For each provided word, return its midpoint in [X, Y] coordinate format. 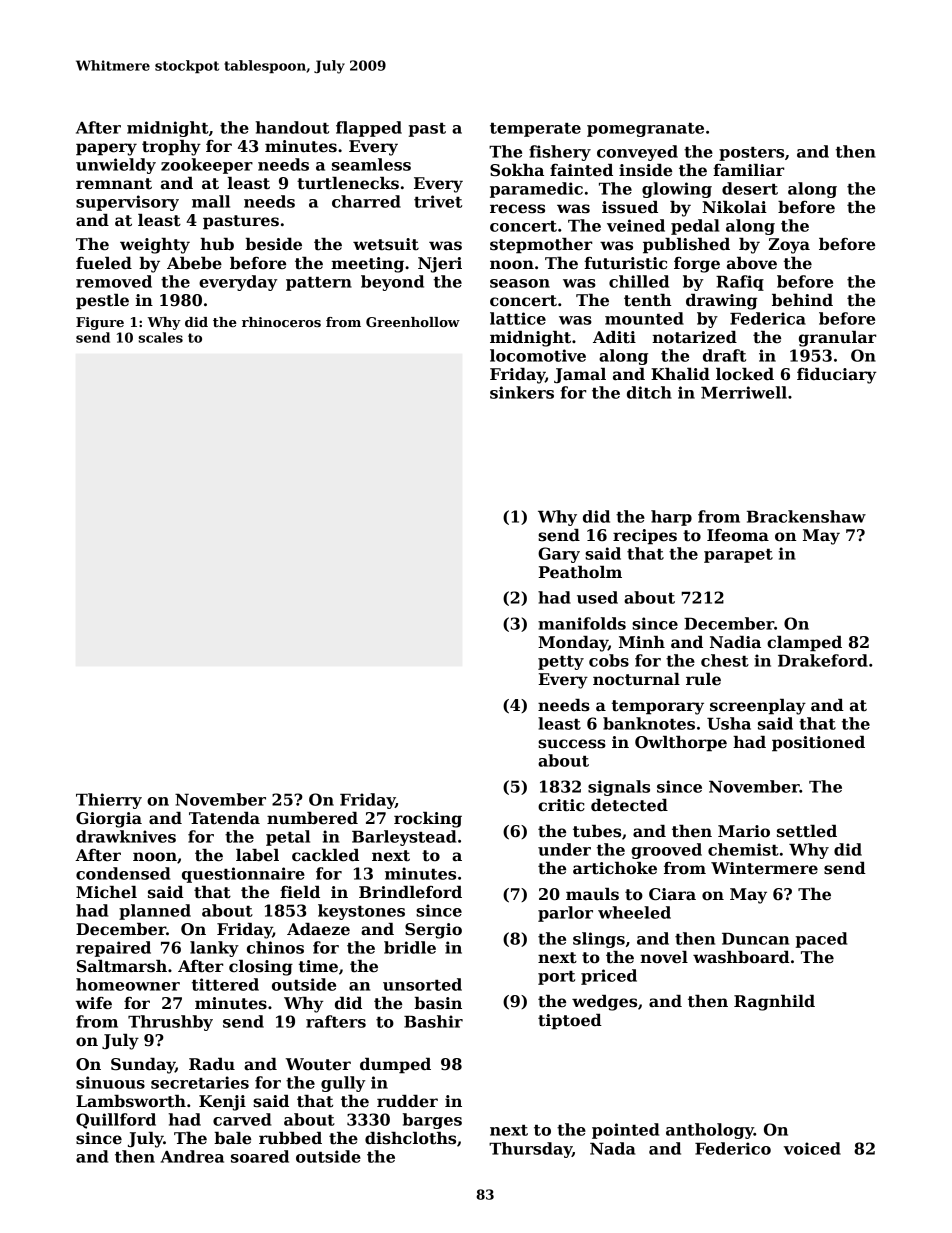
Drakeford [823, 660]
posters [751, 154]
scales [160, 337]
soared [260, 1156]
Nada [612, 1148]
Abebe [194, 263]
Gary [559, 555]
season [520, 283]
